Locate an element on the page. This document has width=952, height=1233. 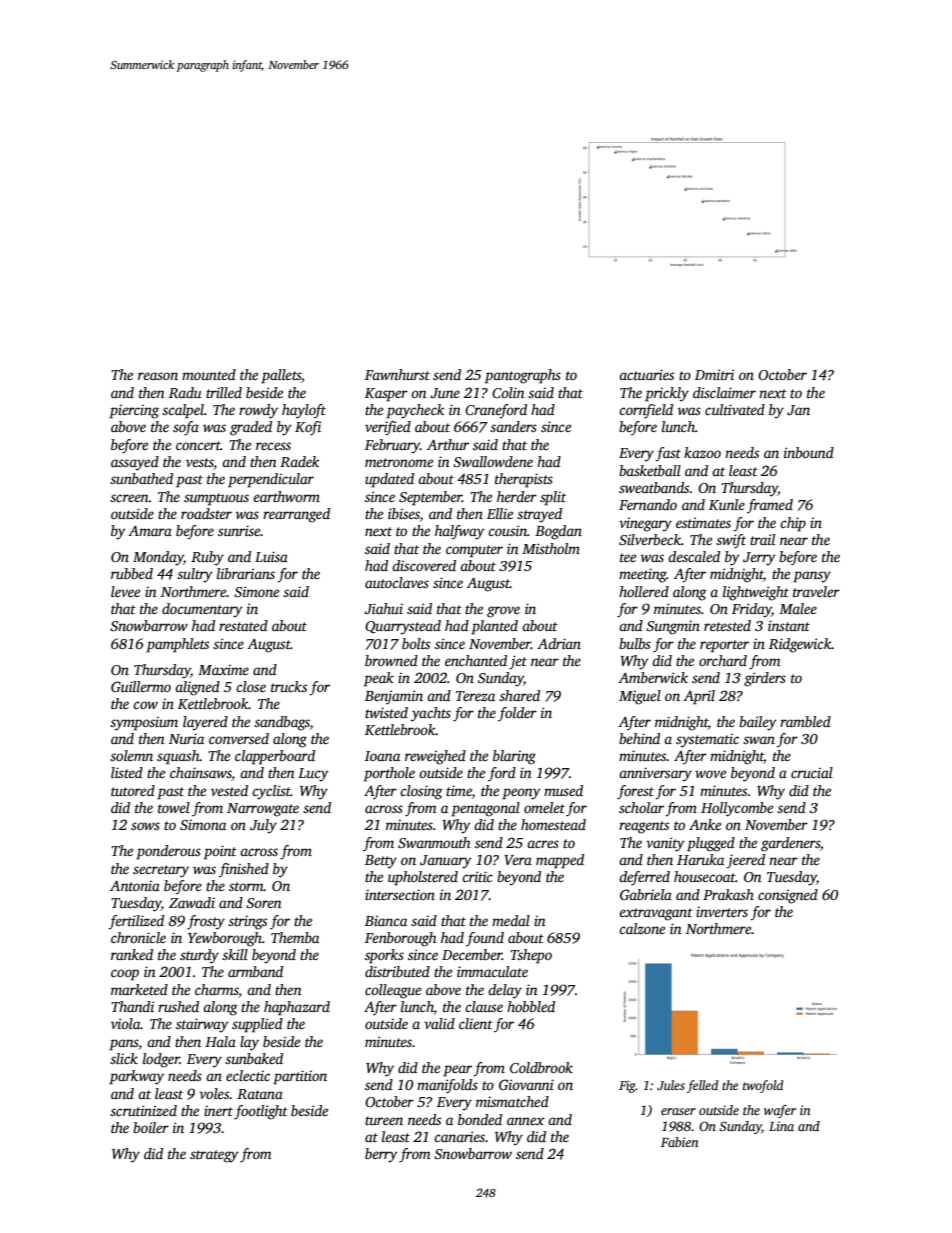
Fabien is located at coordinates (680, 1142).
